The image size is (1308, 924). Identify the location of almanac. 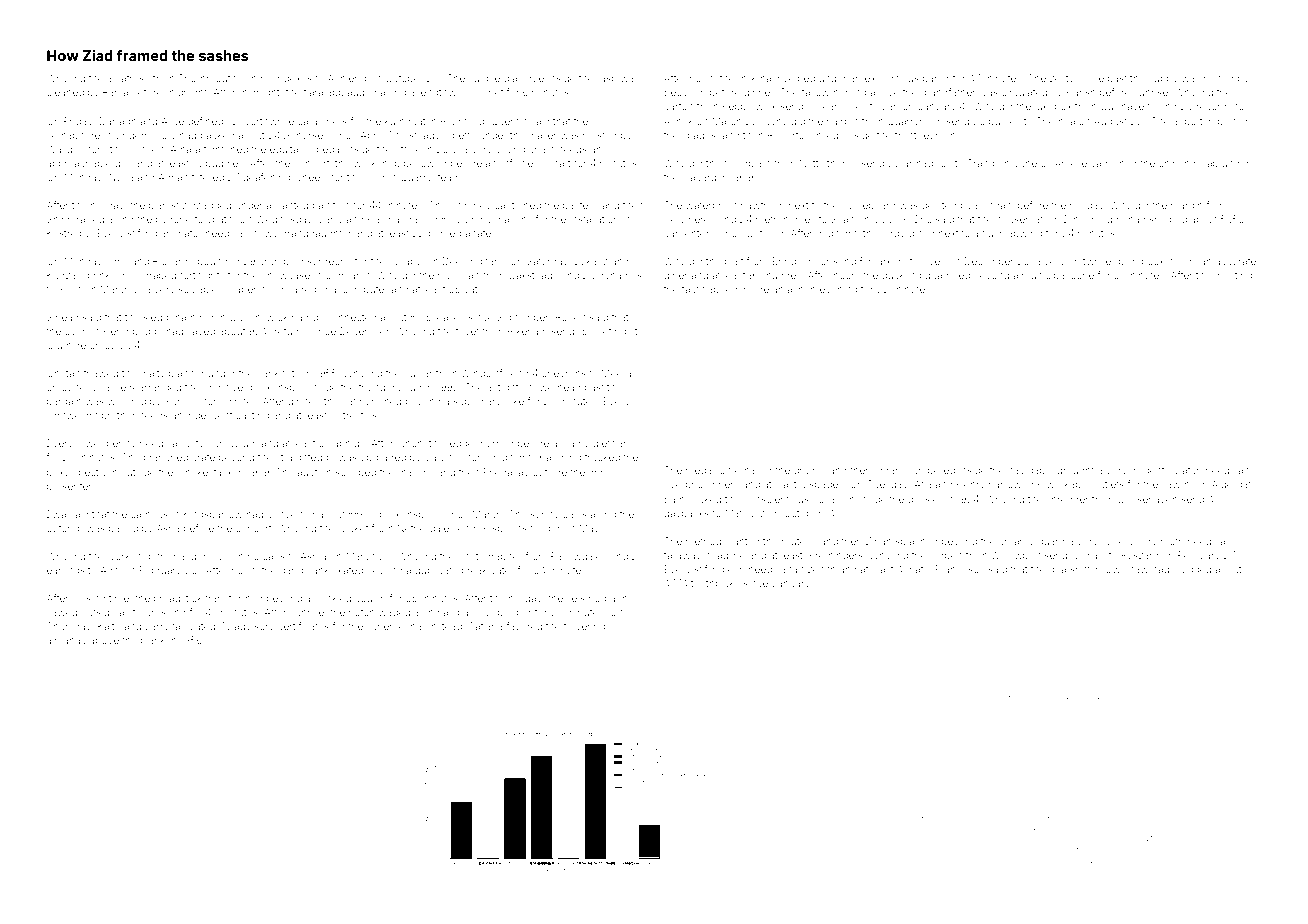
(66, 640).
